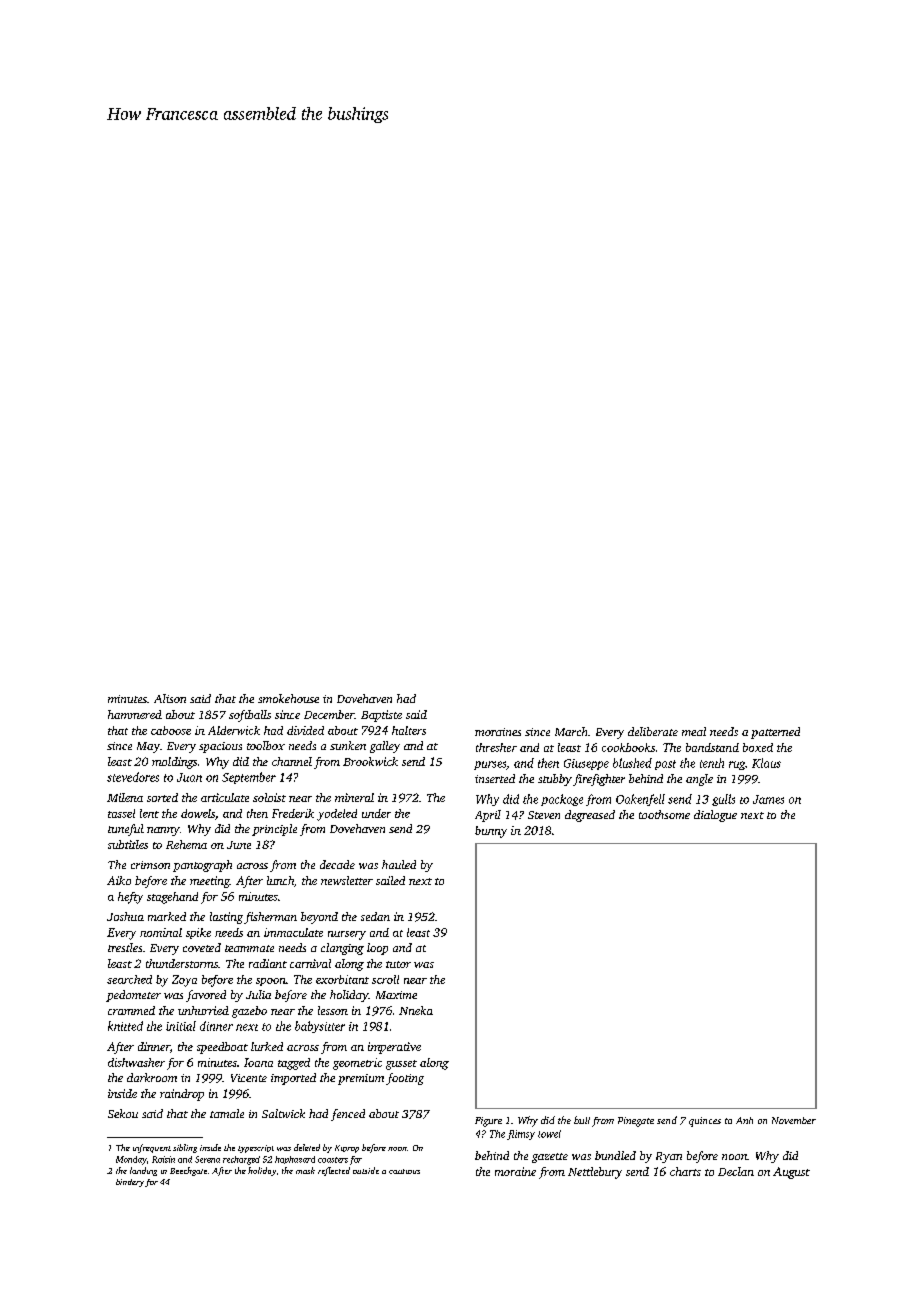  What do you see at coordinates (258, 994) in the screenshot?
I see `Julia` at bounding box center [258, 994].
